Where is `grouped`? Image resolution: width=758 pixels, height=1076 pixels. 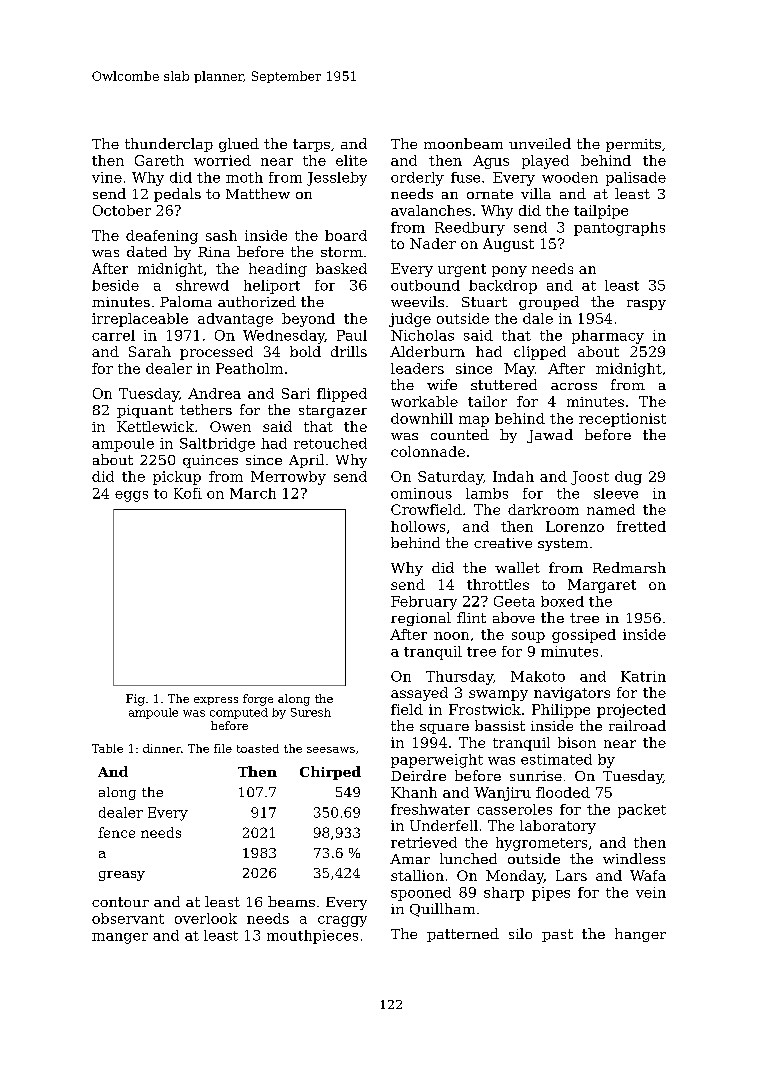 grouped is located at coordinates (549, 303).
